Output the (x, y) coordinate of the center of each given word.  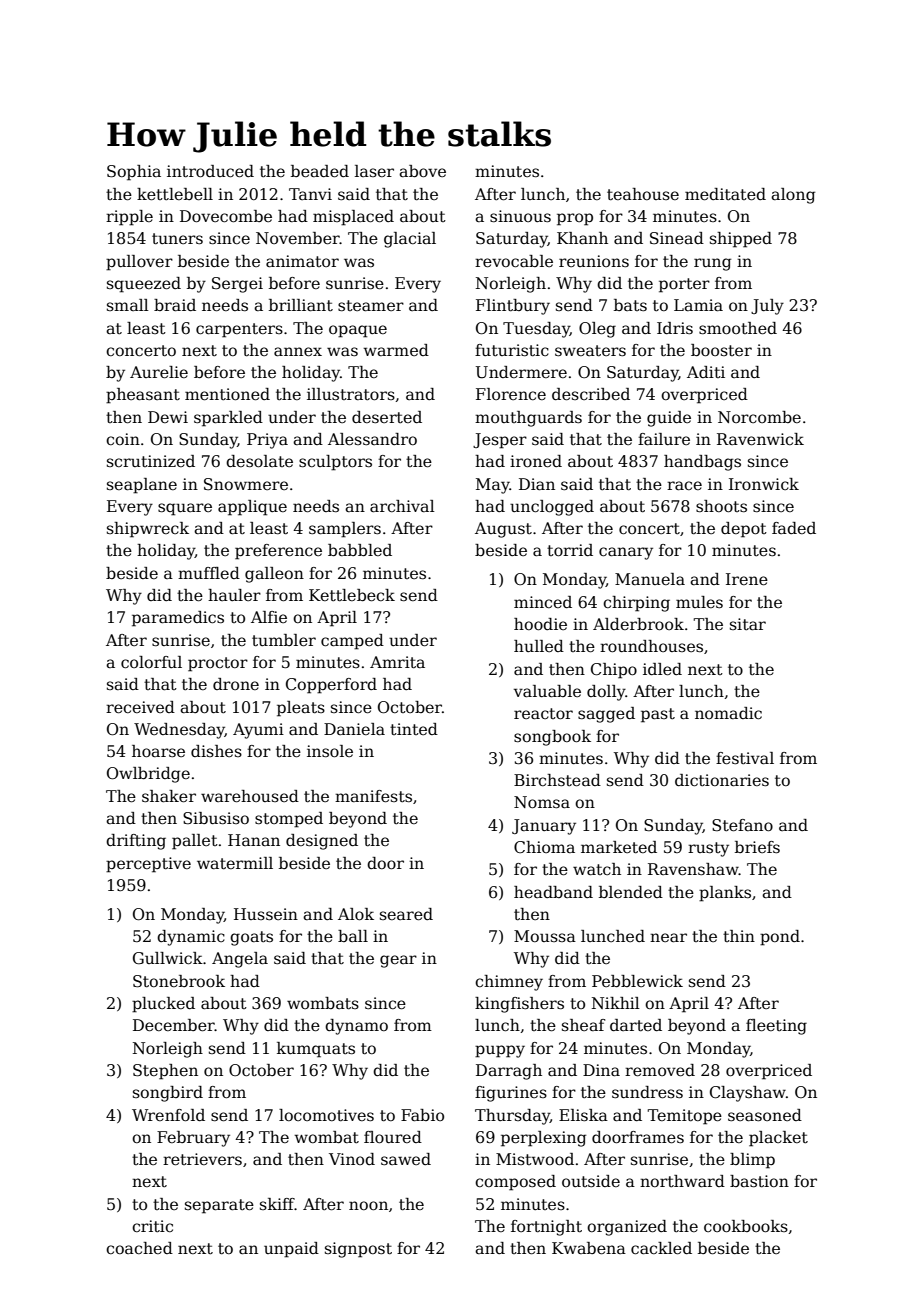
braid (175, 305)
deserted (387, 417)
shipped (741, 240)
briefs (757, 847)
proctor (218, 664)
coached (139, 1248)
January (544, 827)
